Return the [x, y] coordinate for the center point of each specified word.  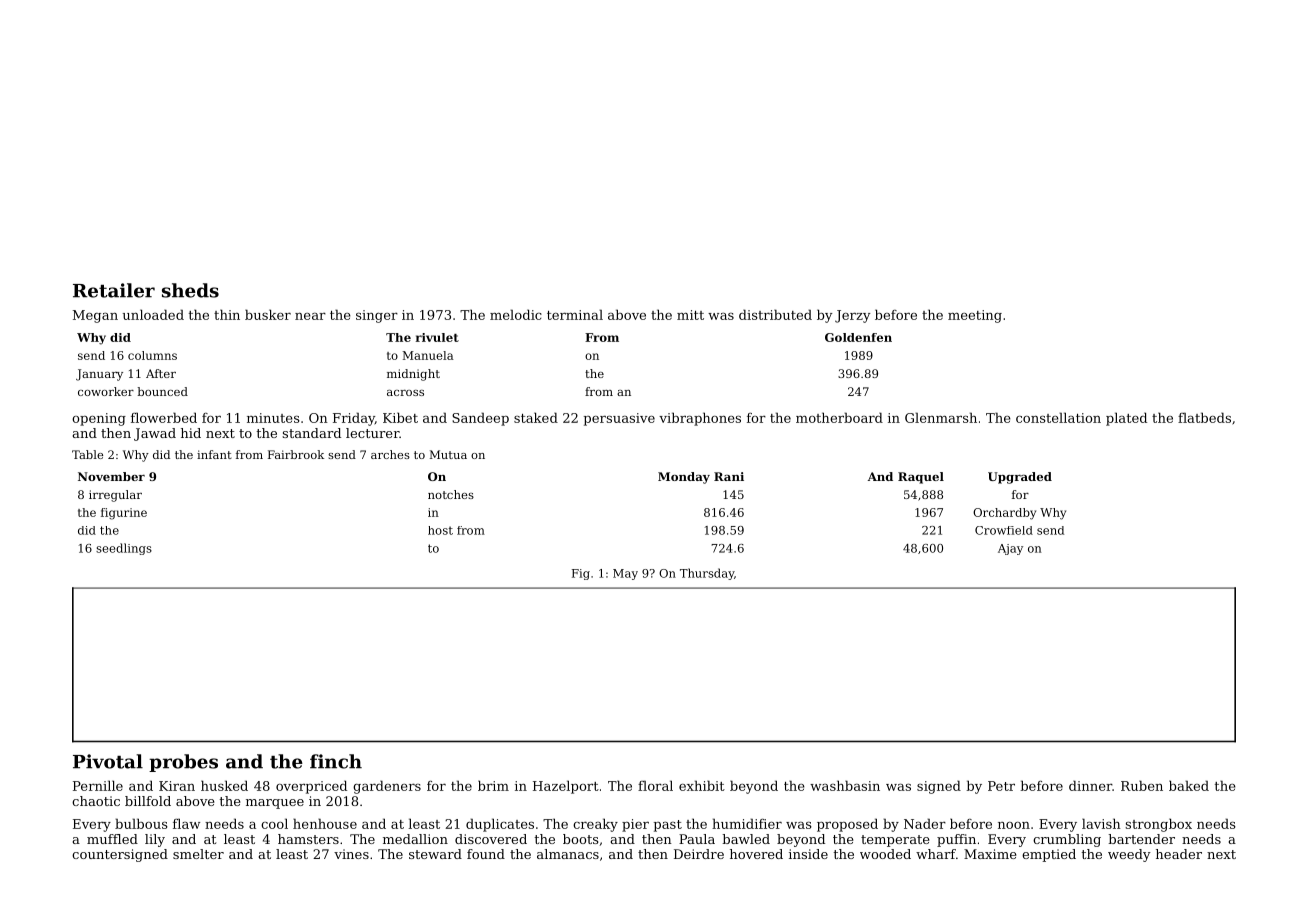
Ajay [1010, 549]
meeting [975, 316]
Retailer [114, 290]
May [625, 574]
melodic [516, 314]
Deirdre [699, 854]
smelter [198, 854]
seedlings [124, 549]
